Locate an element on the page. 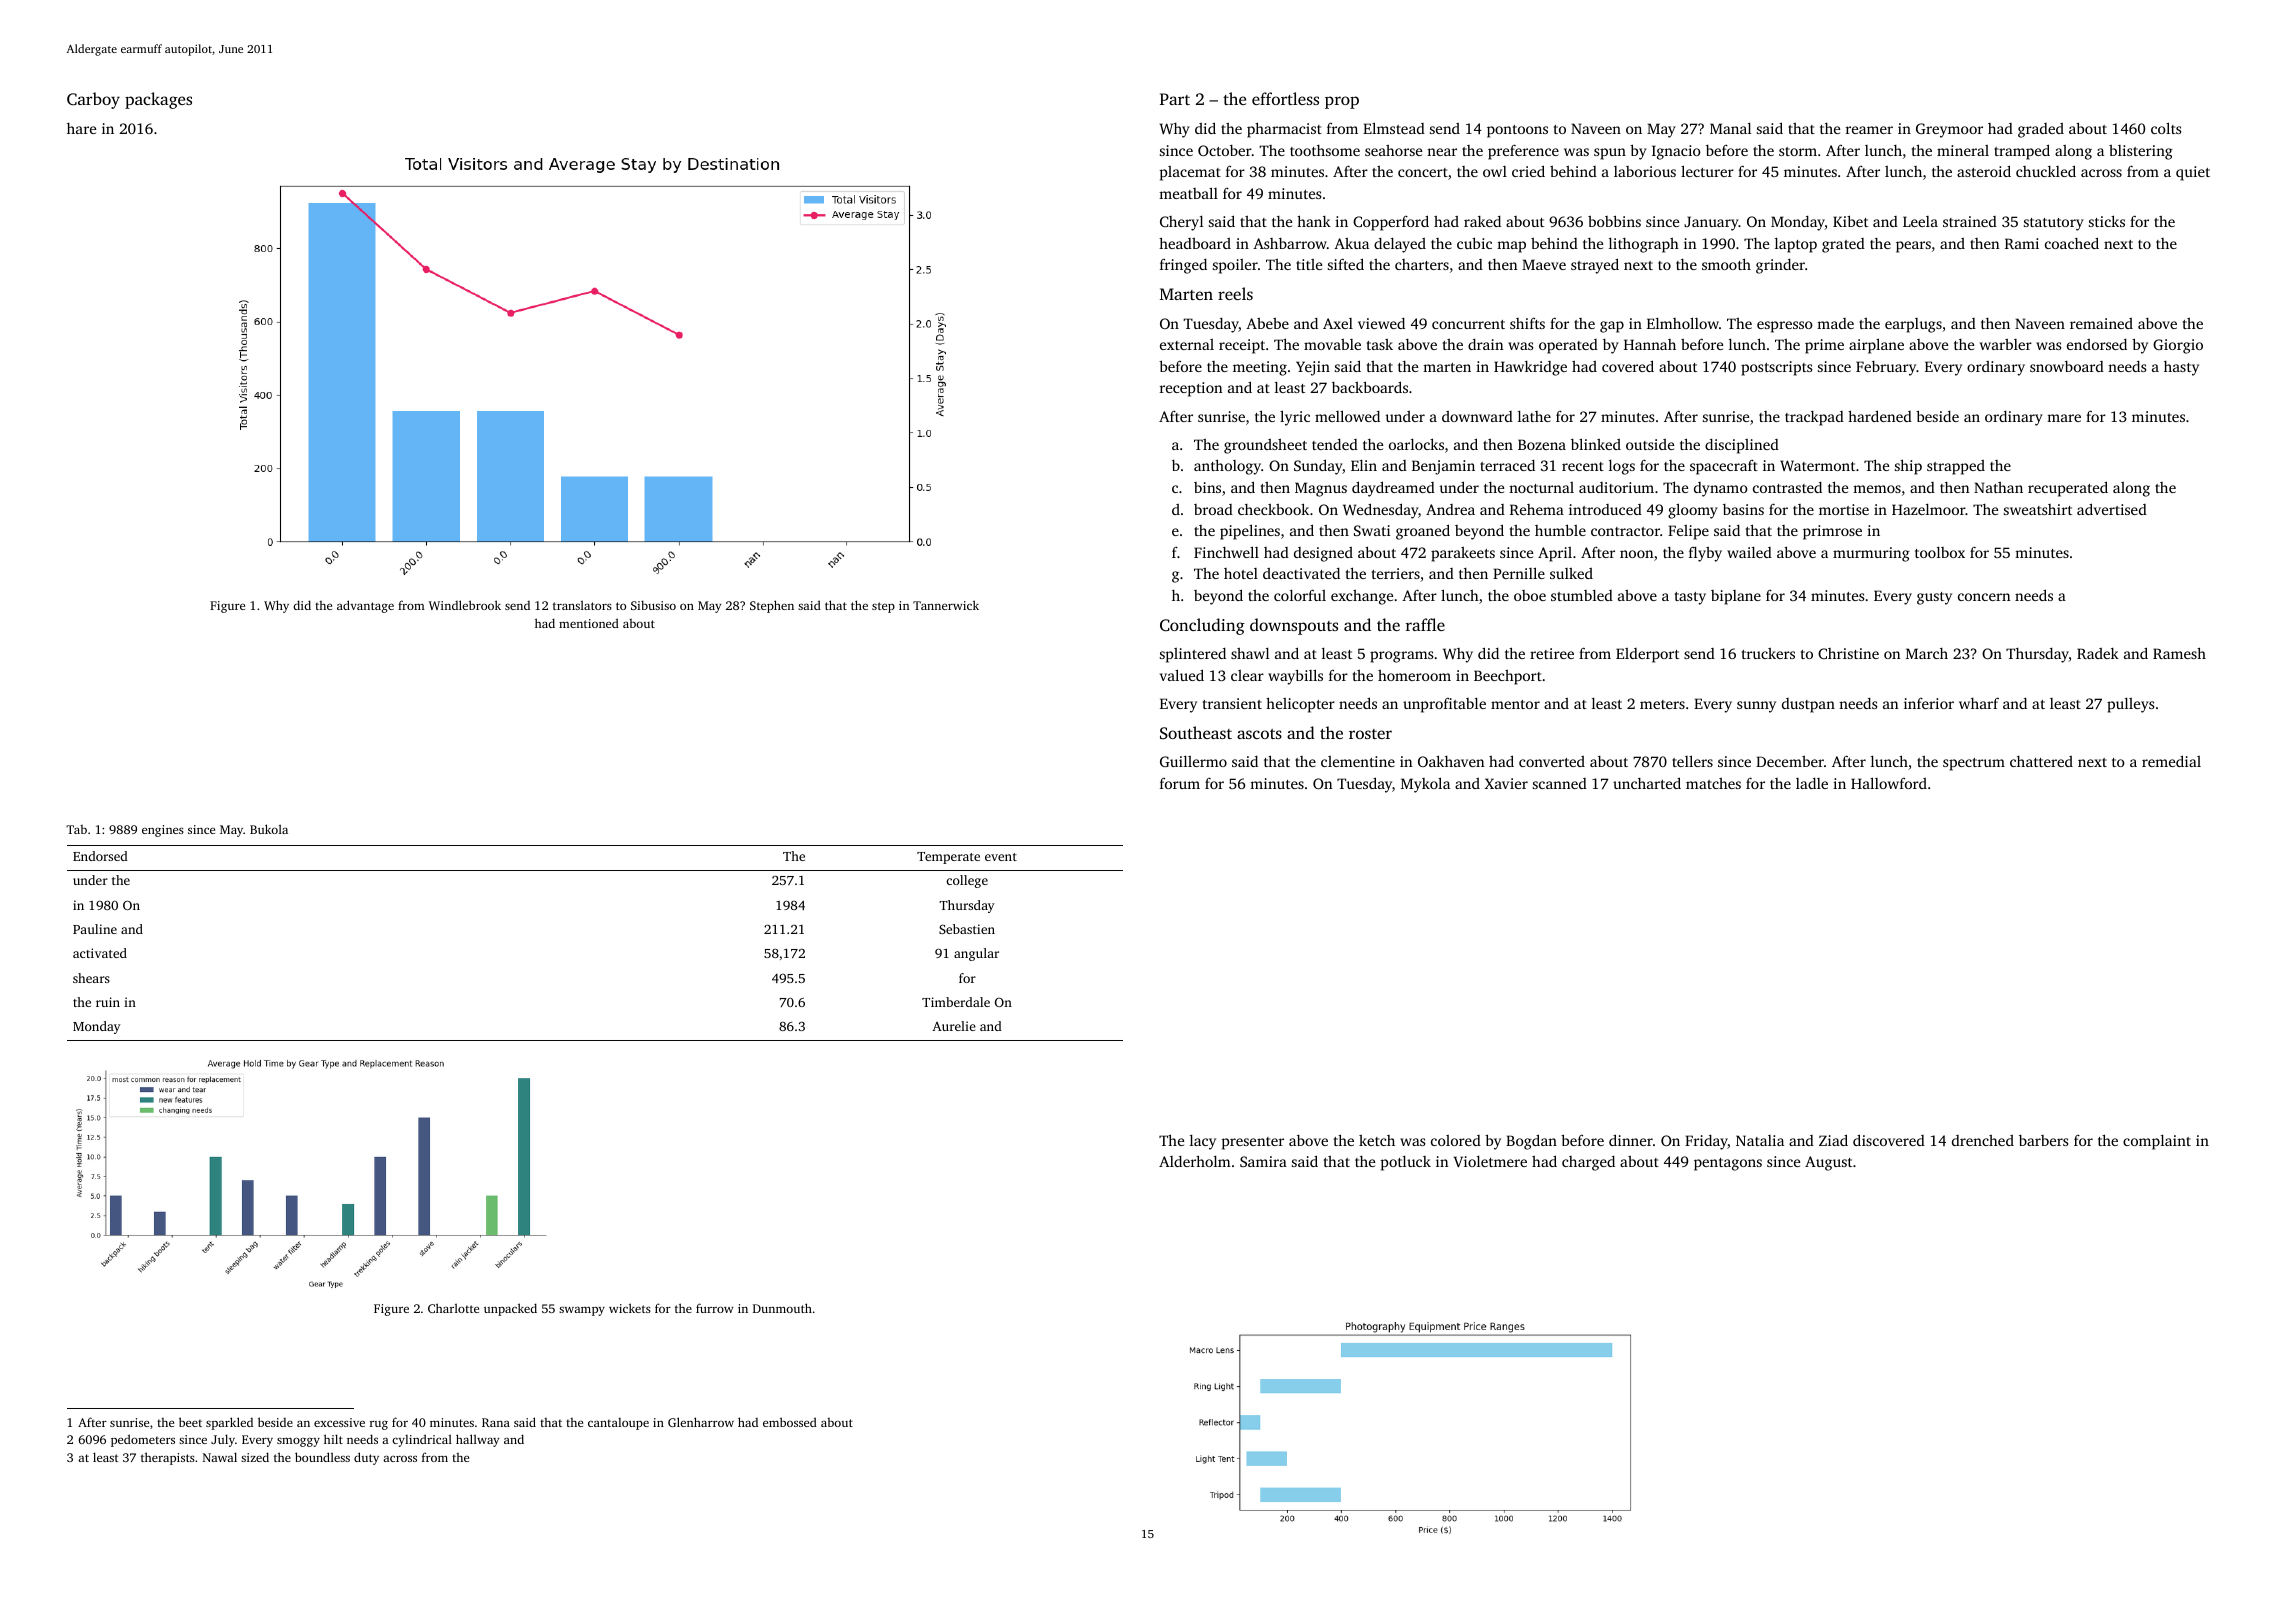  Part is located at coordinates (1175, 99).
